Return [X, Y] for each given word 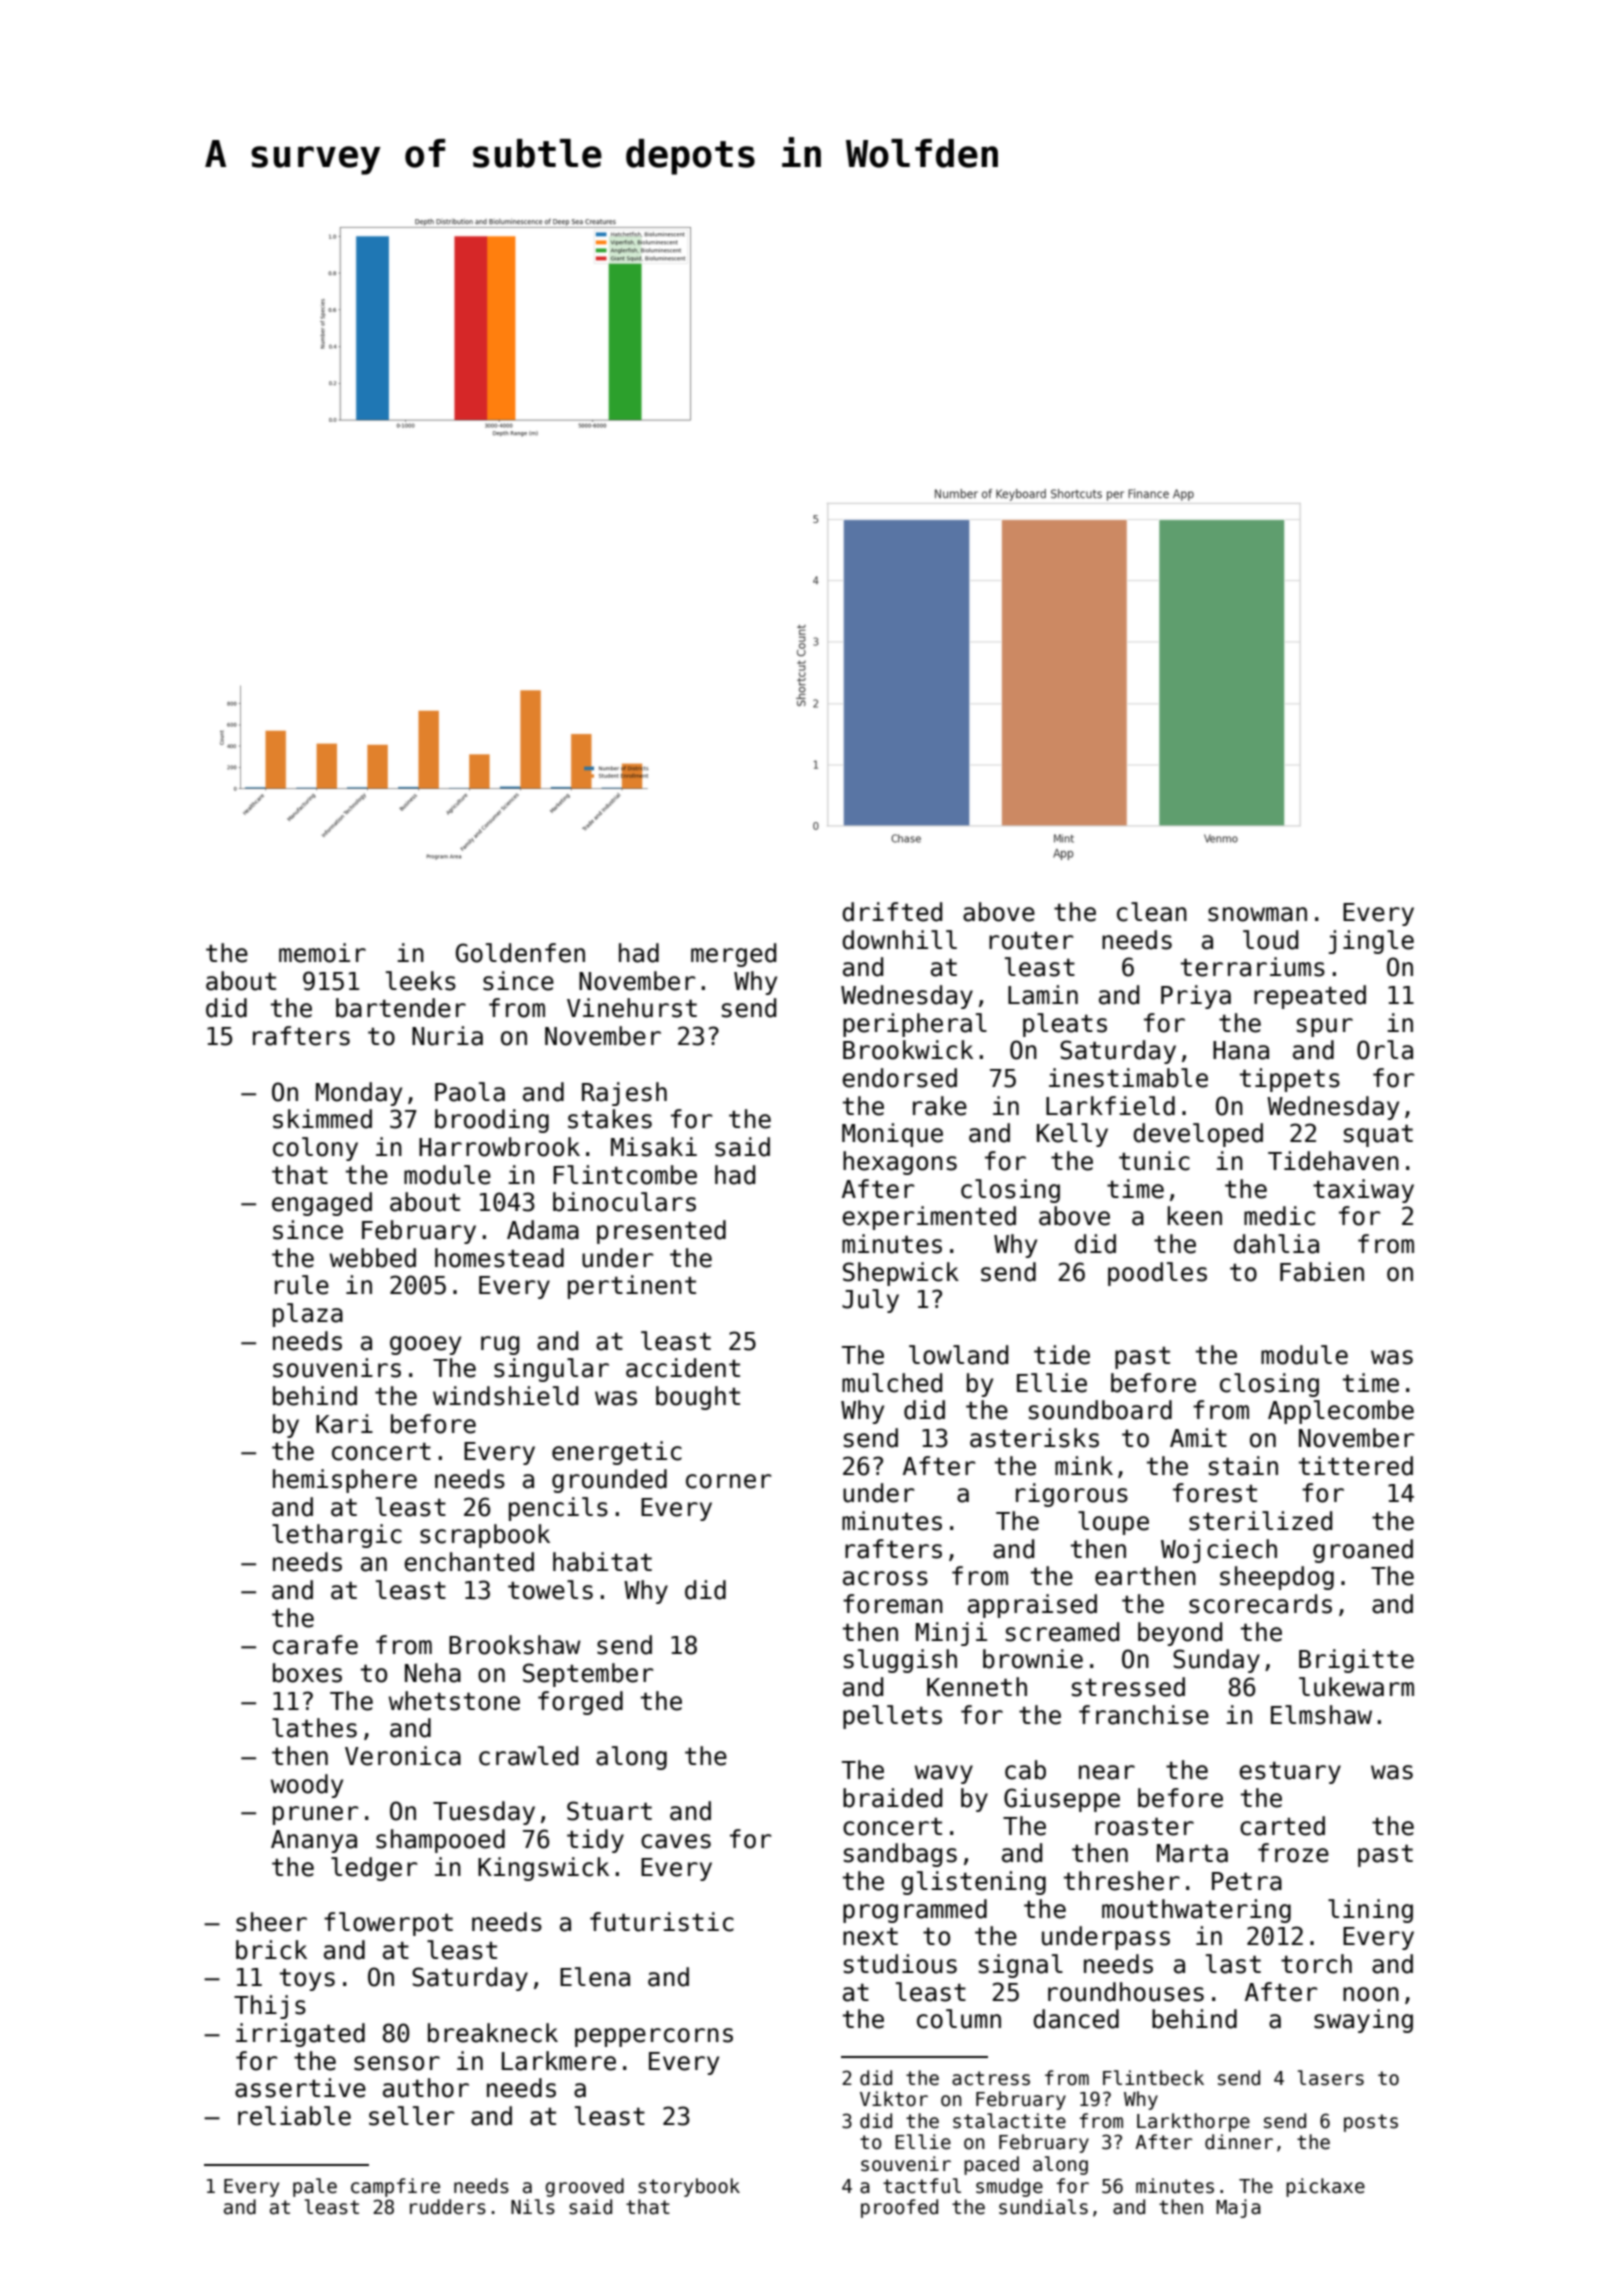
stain [1243, 1466]
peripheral [915, 1025]
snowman [1257, 914]
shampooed [440, 1841]
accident [683, 1368]
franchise [1144, 1715]
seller [411, 2116]
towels [550, 1590]
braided [892, 1798]
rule [302, 1285]
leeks [421, 981]
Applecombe [1341, 1412]
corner [728, 1481]
